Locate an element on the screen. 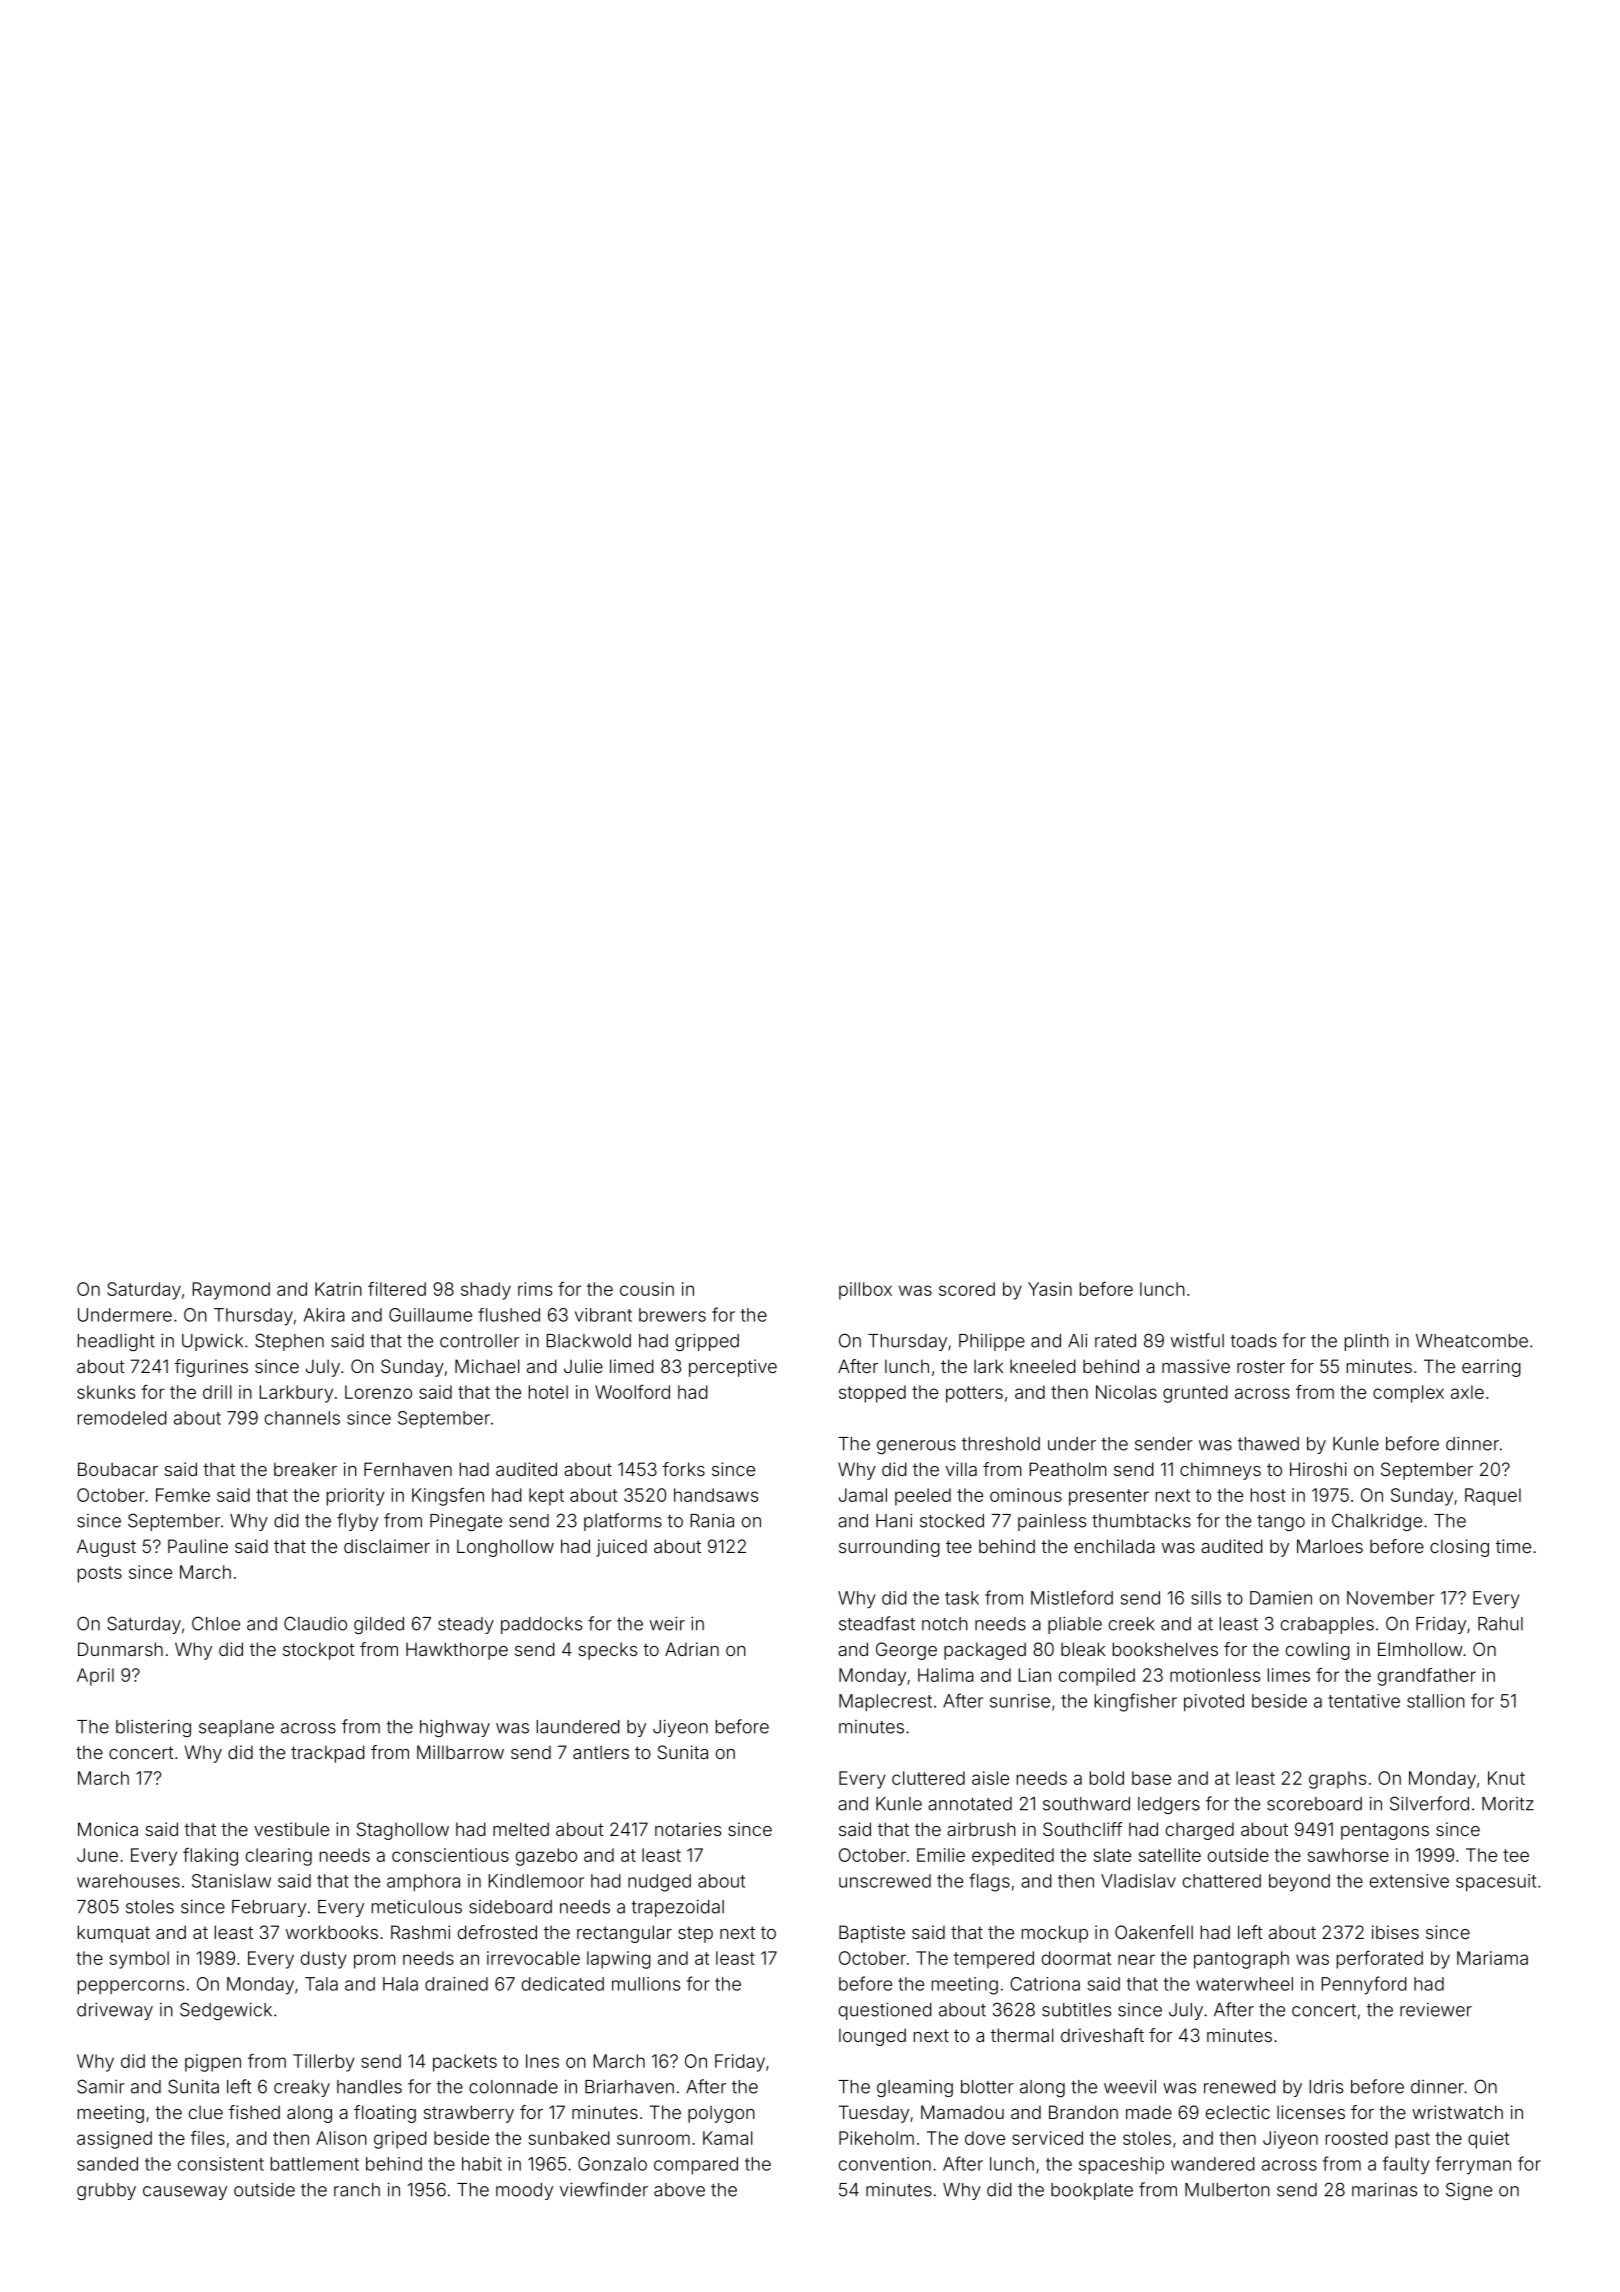 The width and height of the screenshot is (1620, 2292). trapezoidal is located at coordinates (677, 1908).
